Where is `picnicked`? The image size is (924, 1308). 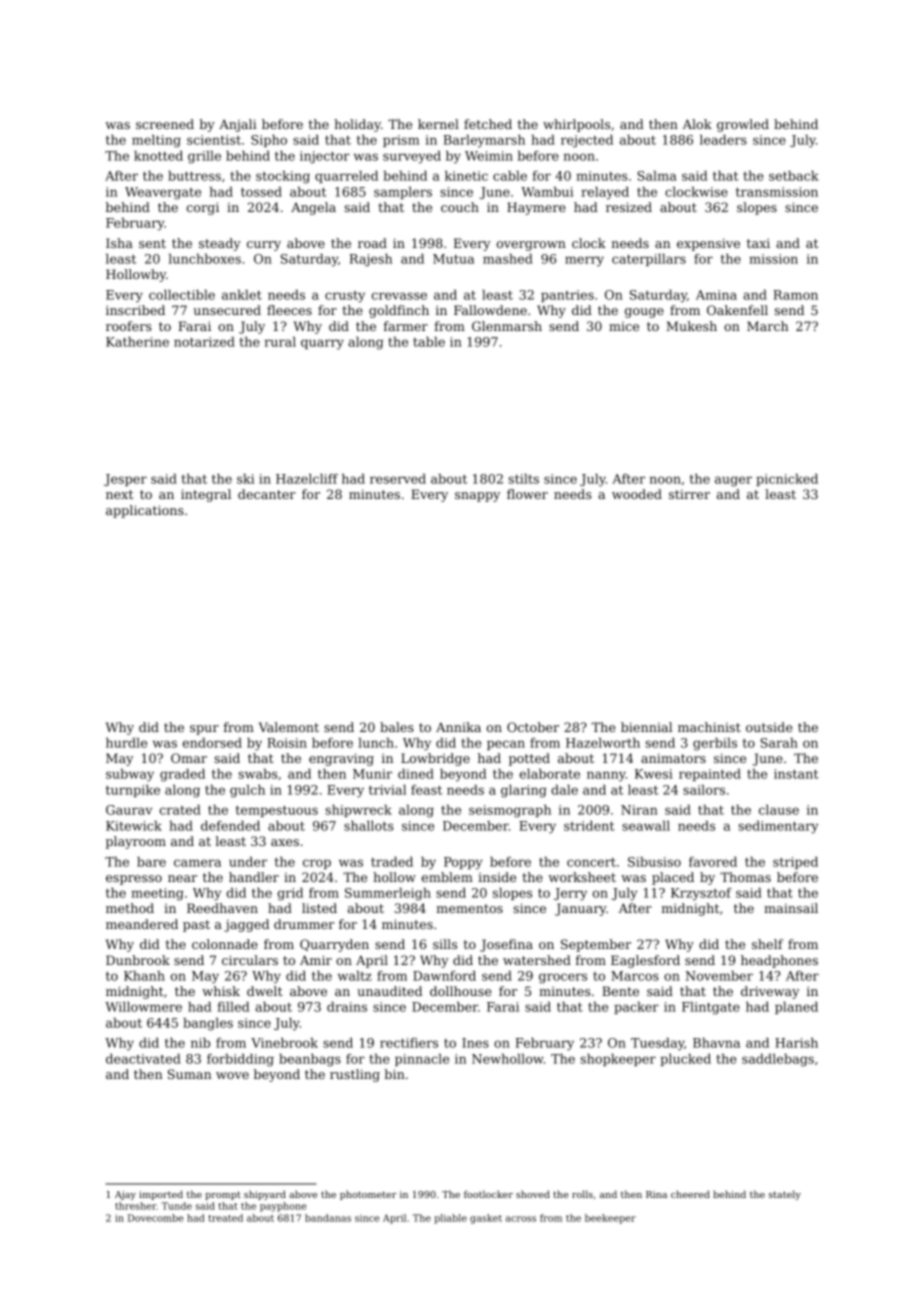 picnicked is located at coordinates (787, 480).
